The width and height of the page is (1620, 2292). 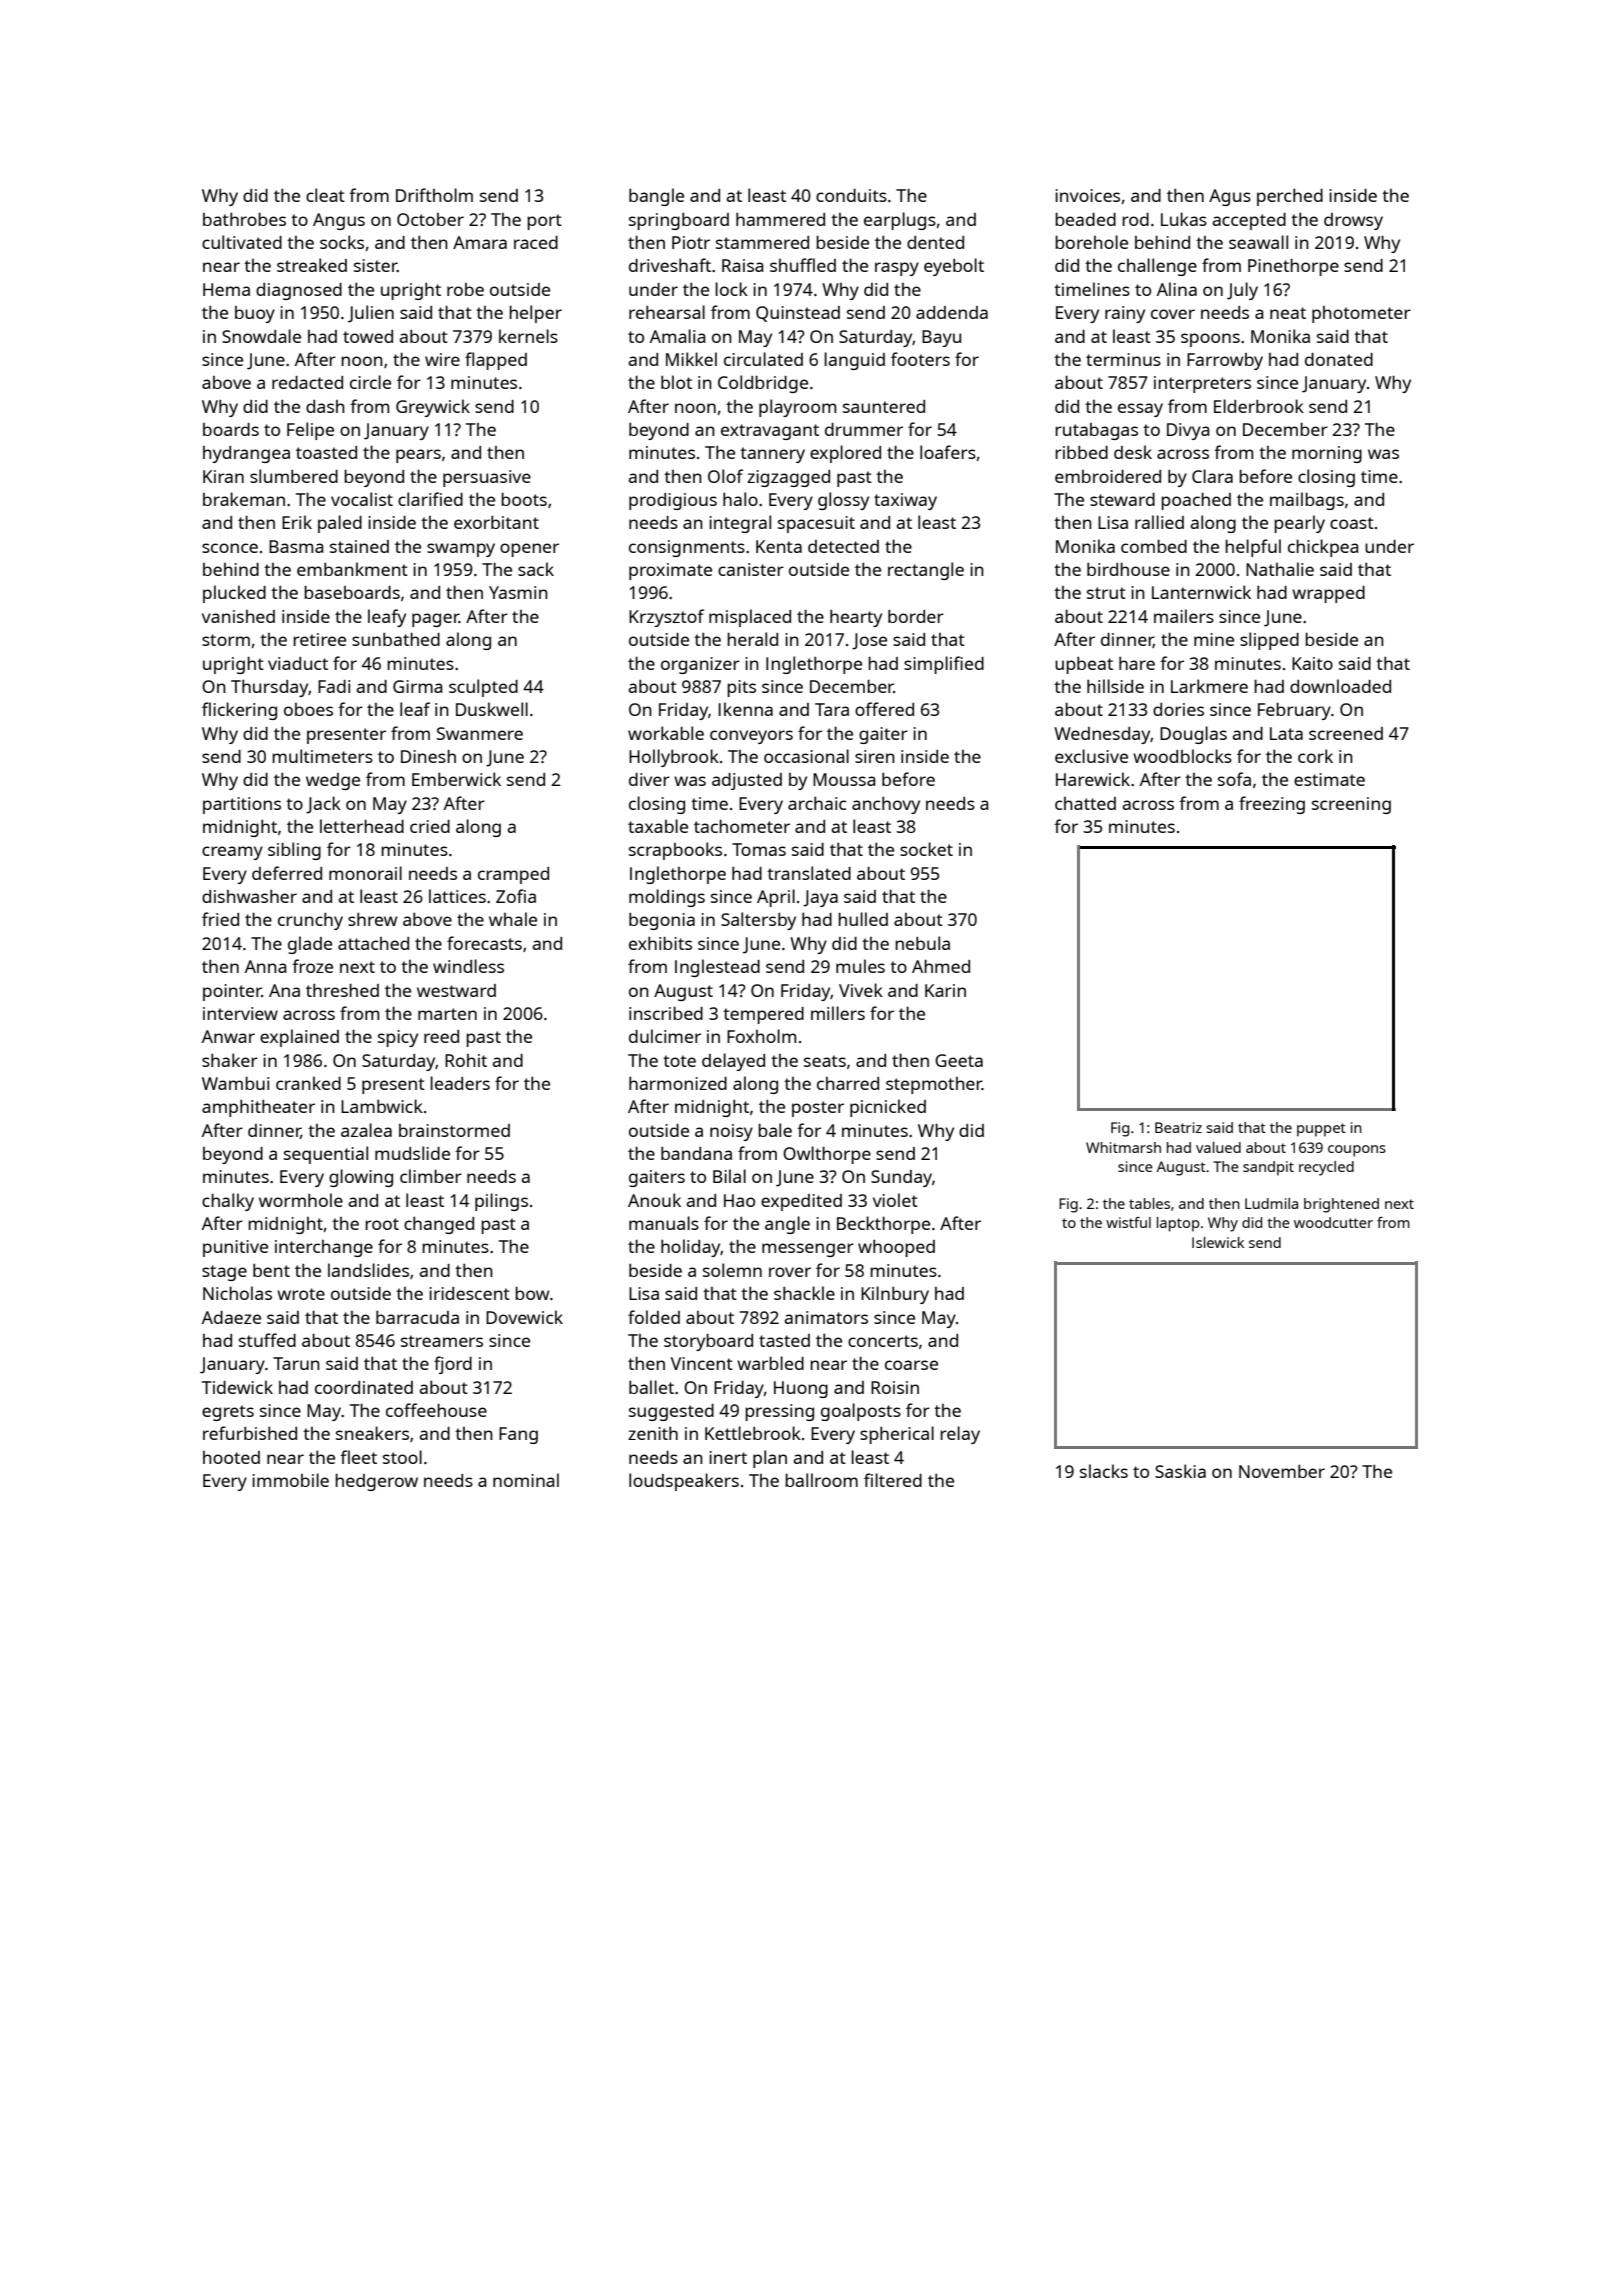 I want to click on Jose, so click(x=869, y=641).
